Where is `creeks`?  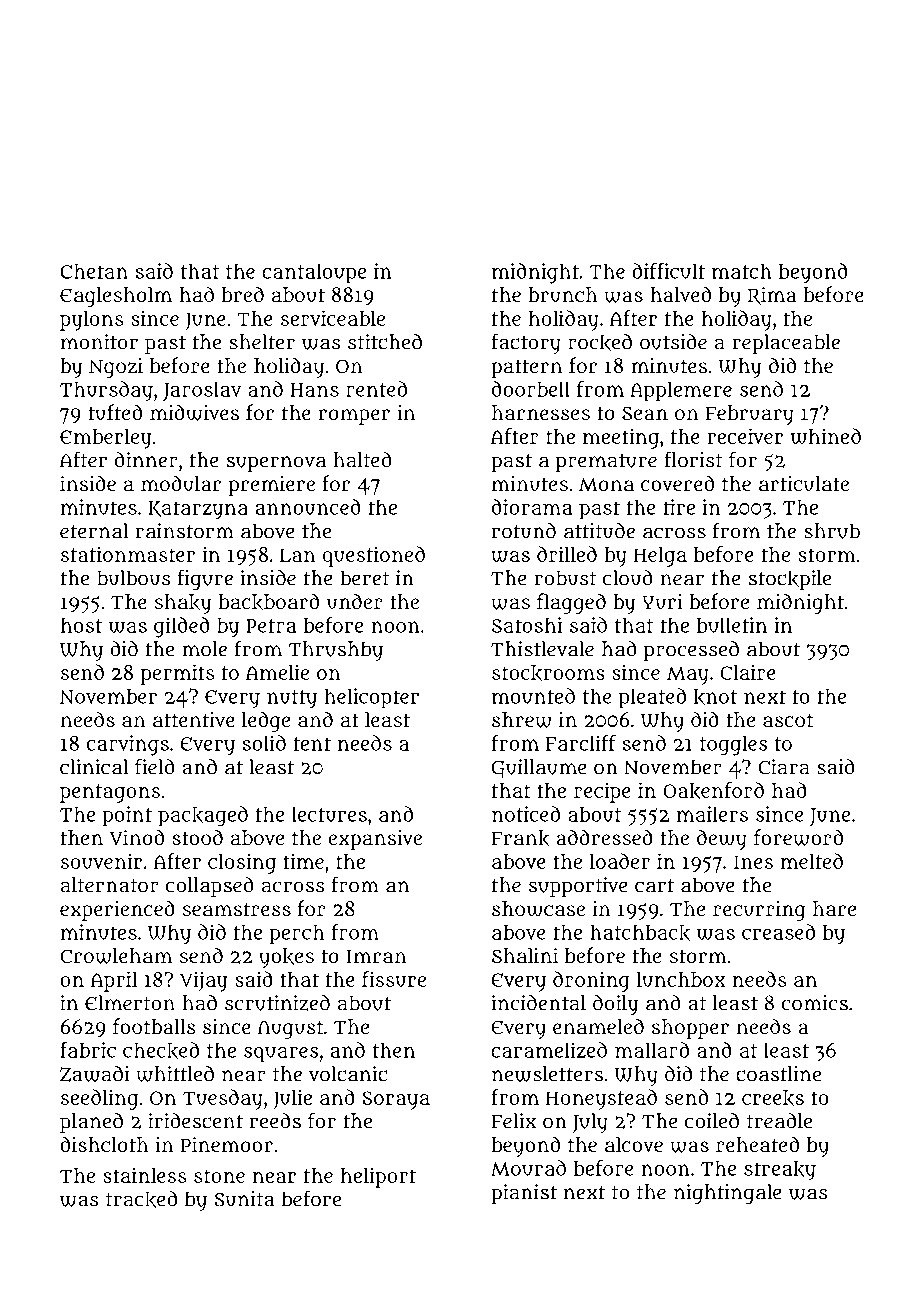
creeks is located at coordinates (773, 1098).
